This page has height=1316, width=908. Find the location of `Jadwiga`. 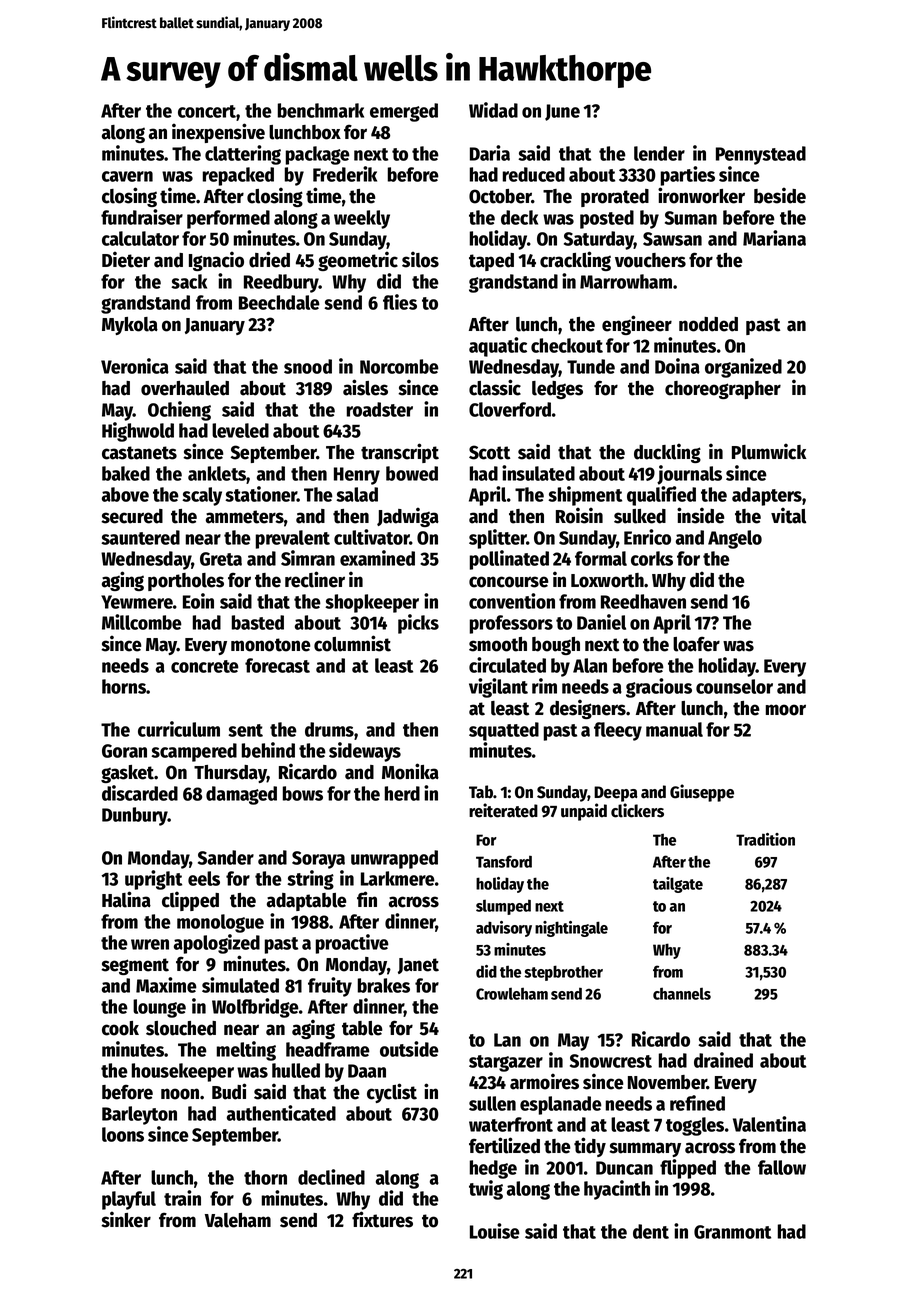

Jadwiga is located at coordinates (408, 517).
